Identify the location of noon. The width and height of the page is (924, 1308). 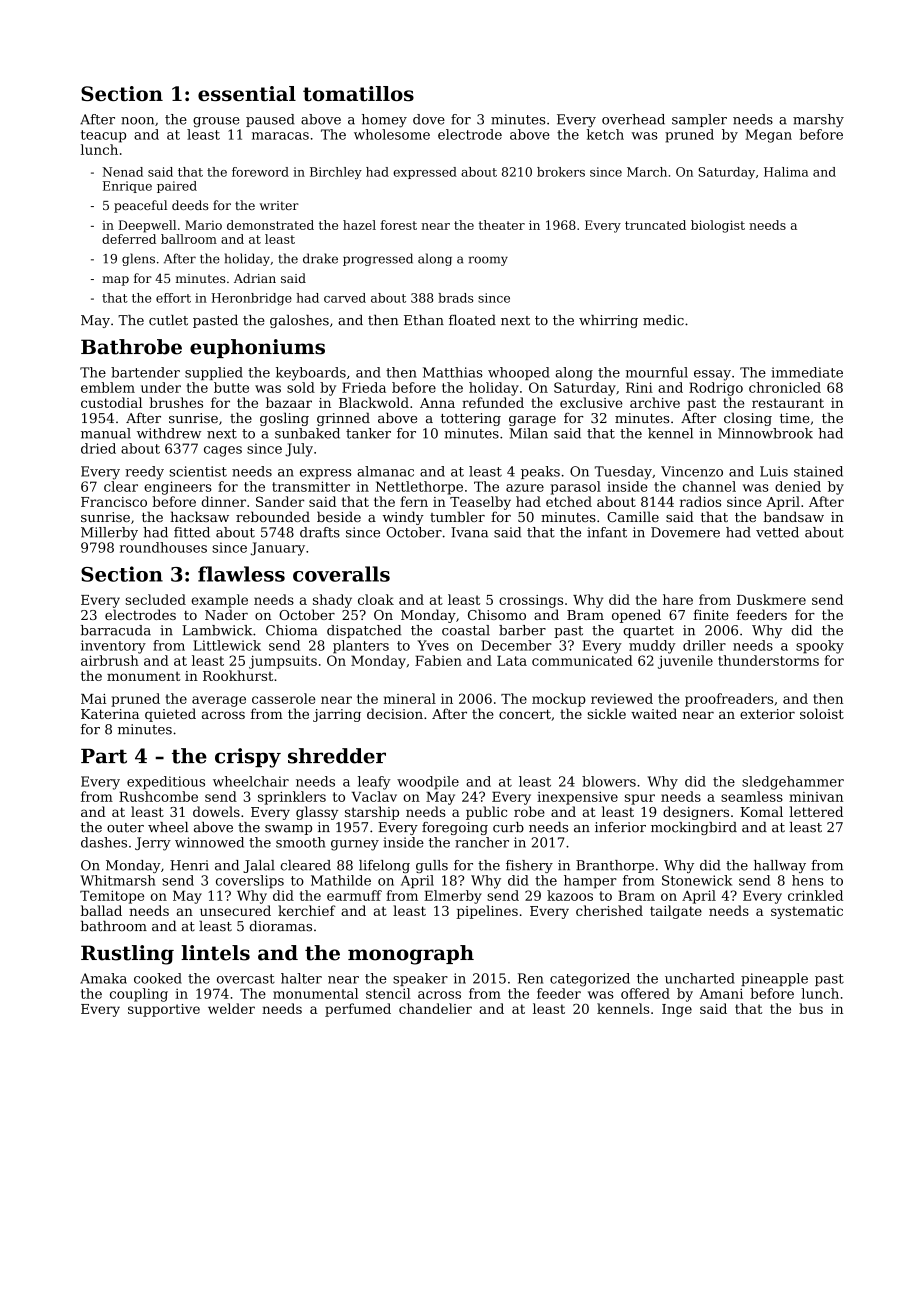
(137, 121).
